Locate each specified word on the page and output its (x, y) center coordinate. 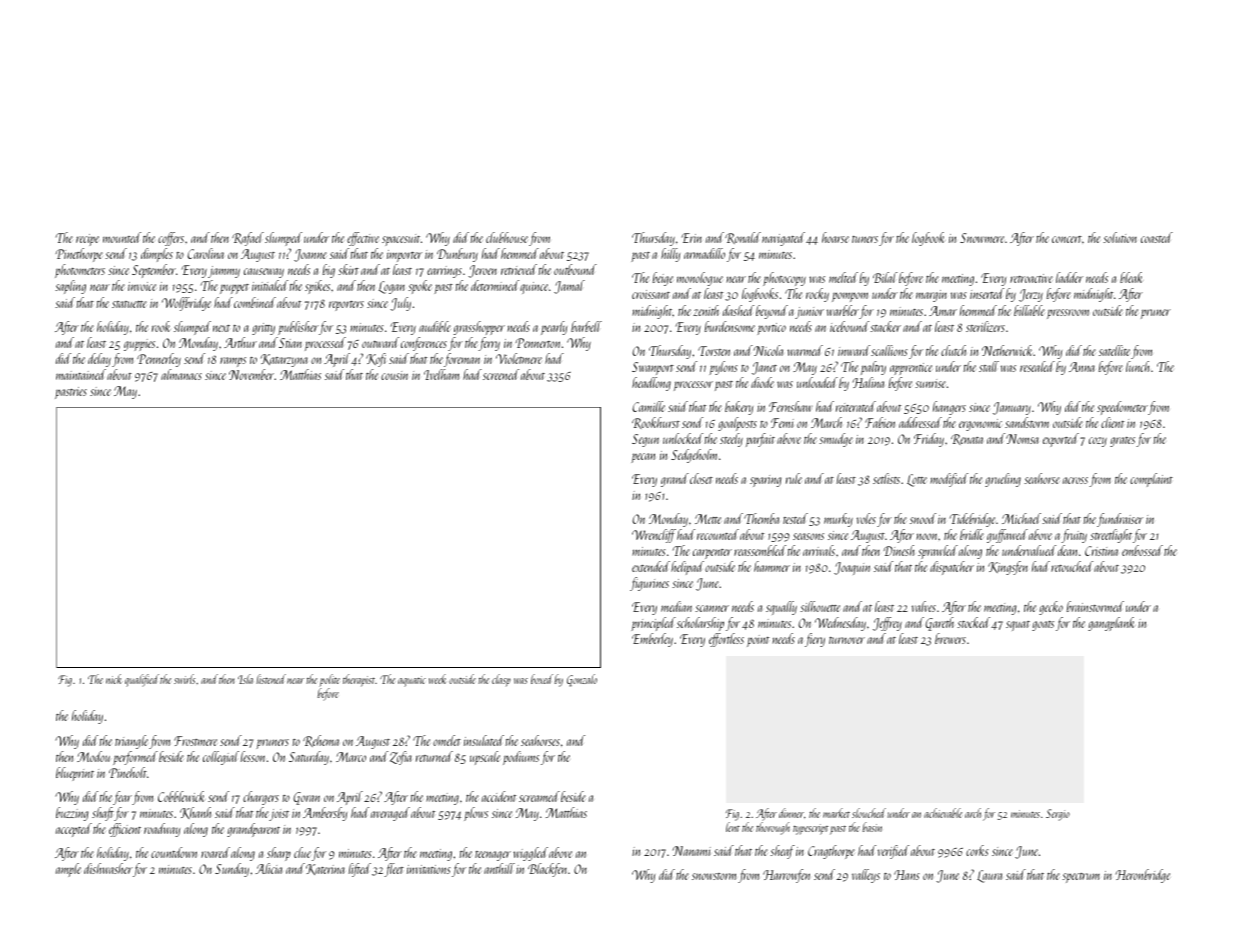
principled (653, 624)
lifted (359, 870)
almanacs (181, 374)
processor (693, 386)
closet (701, 478)
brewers (950, 638)
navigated (783, 239)
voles (866, 518)
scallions (889, 350)
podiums (521, 758)
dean (1067, 550)
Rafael (248, 239)
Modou (93, 756)
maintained (81, 374)
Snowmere (982, 238)
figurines (649, 584)
